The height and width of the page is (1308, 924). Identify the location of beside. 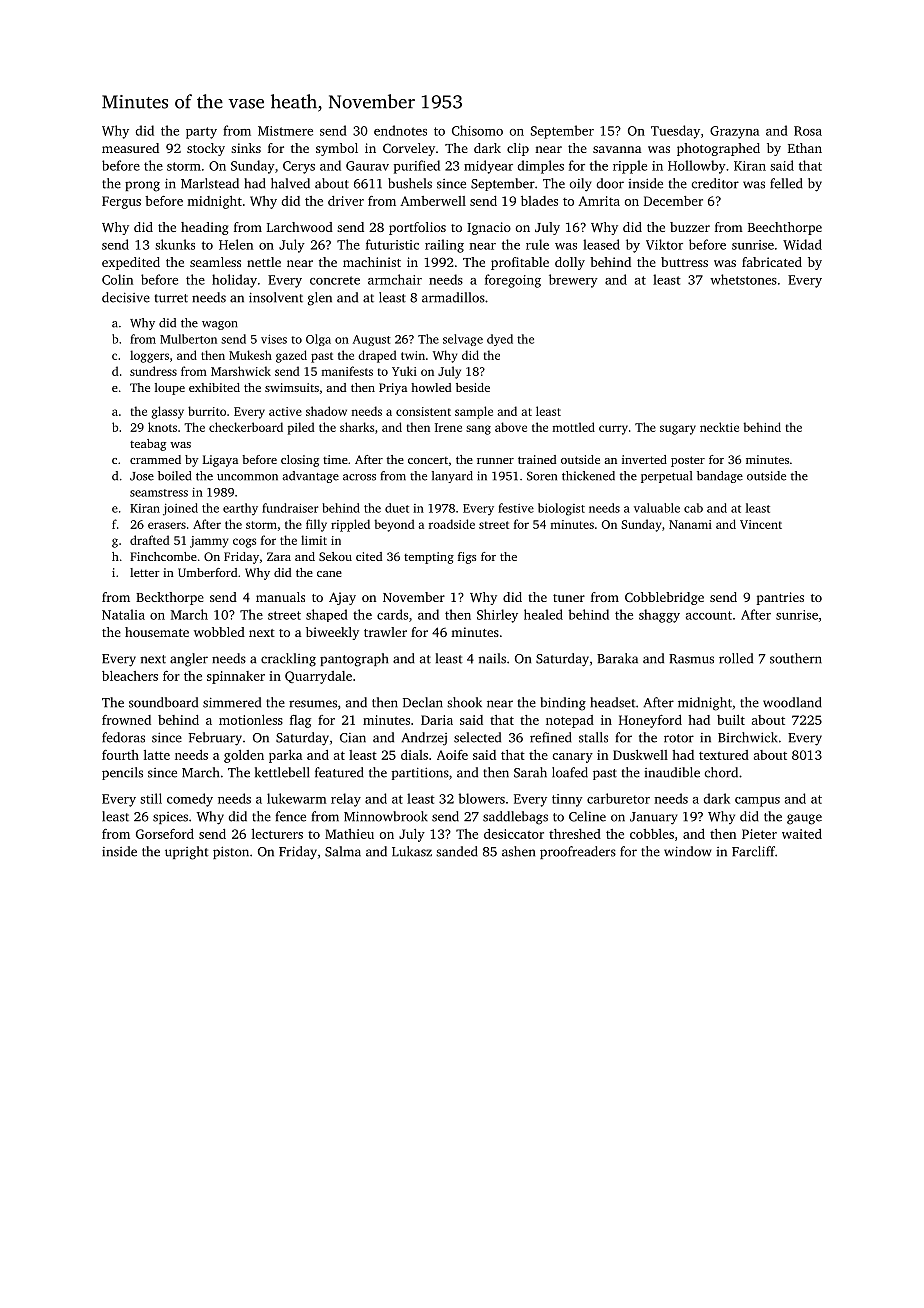
(473, 387).
